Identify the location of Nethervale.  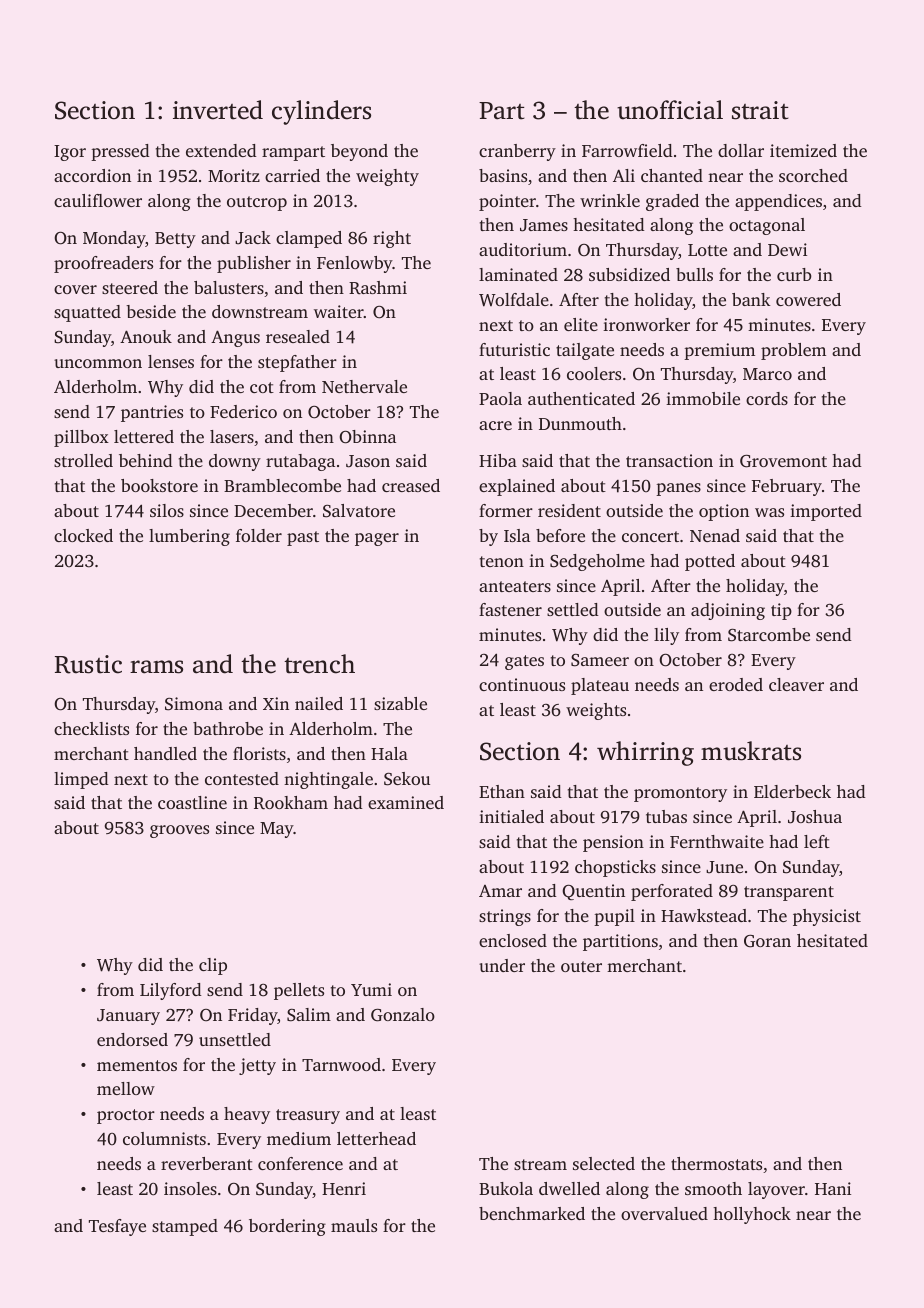
(364, 386).
